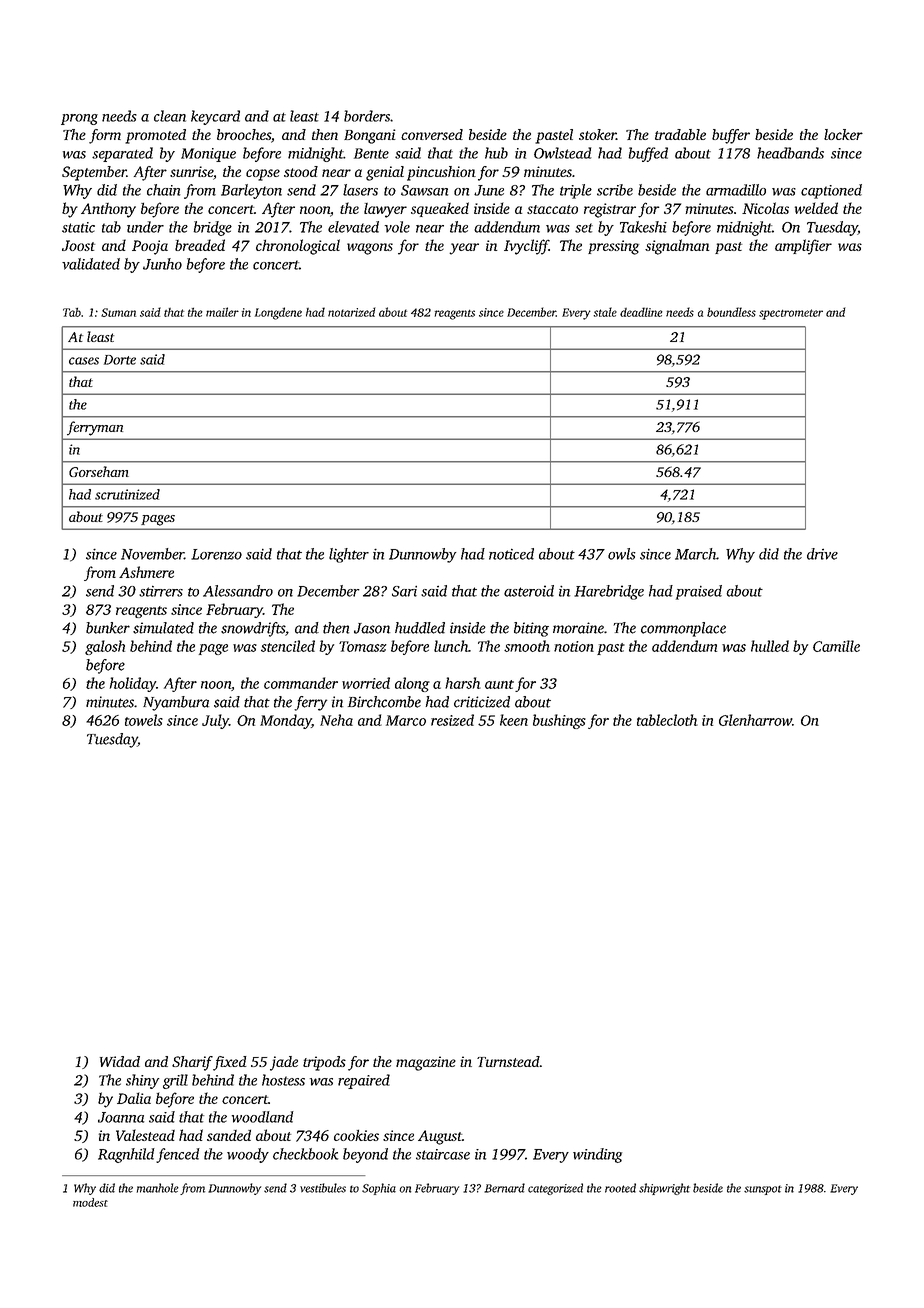 This screenshot has height=1308, width=924. I want to click on huddled, so click(420, 628).
